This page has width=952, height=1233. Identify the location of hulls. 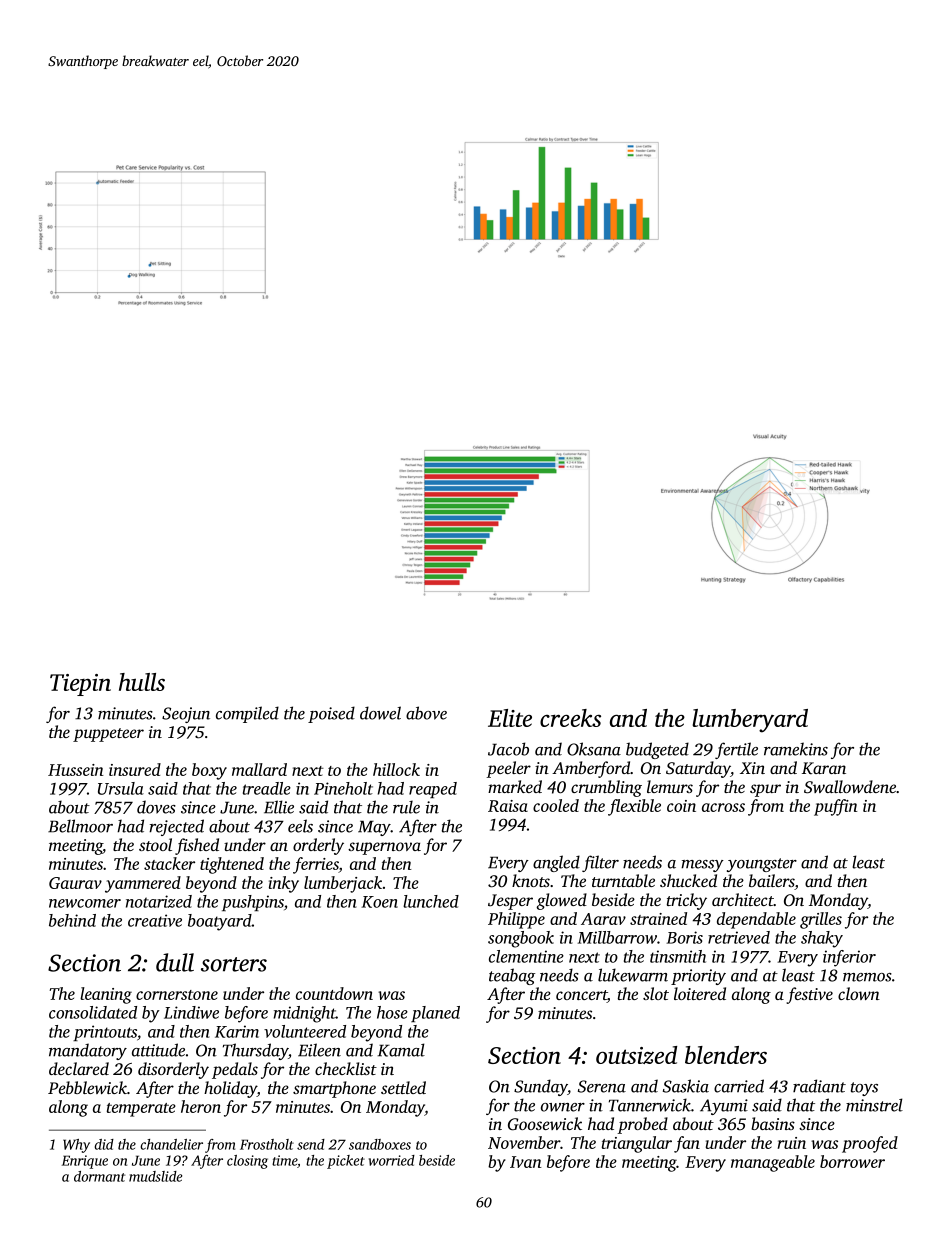
(142, 682).
